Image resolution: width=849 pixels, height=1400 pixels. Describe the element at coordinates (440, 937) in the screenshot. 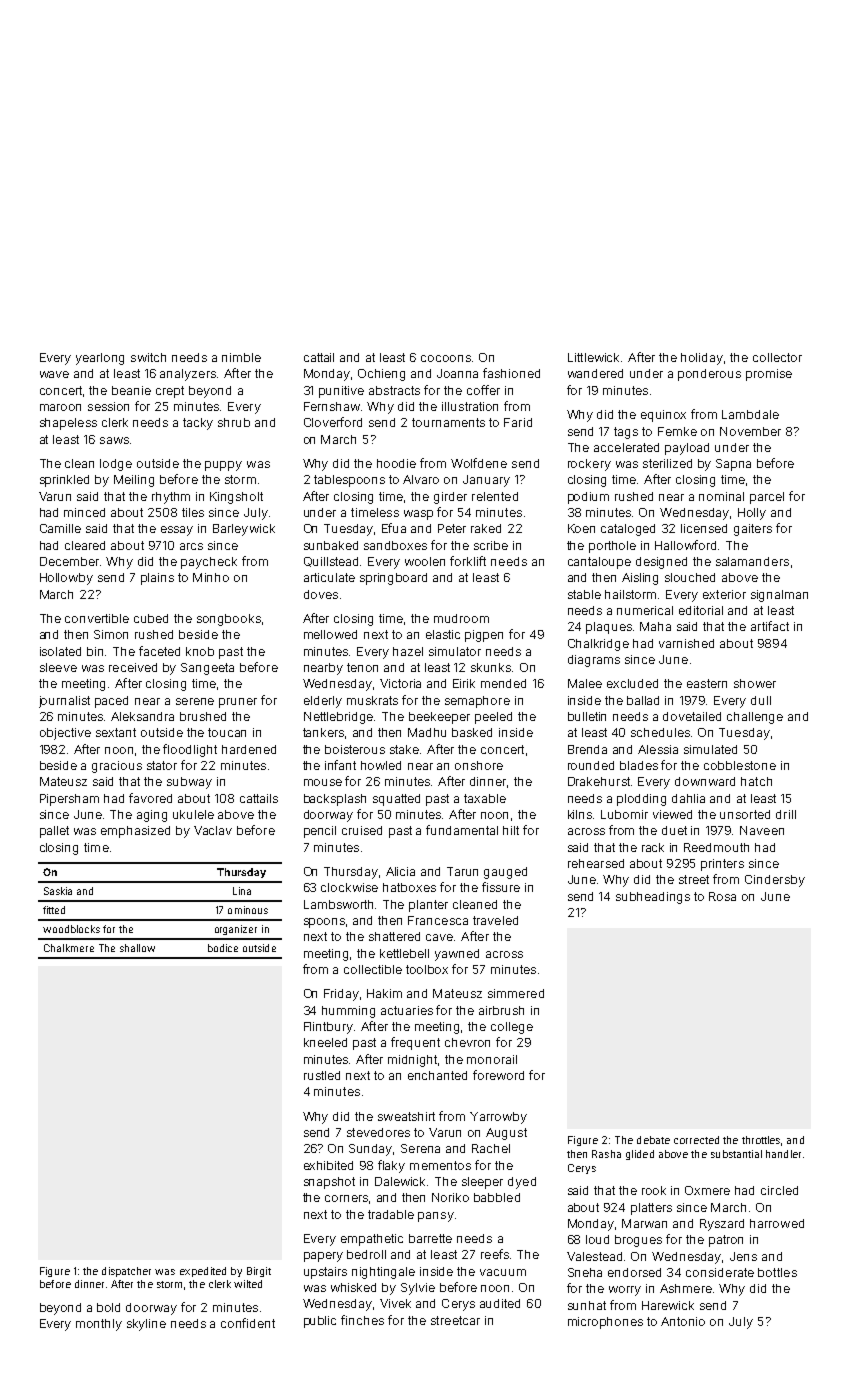

I see `cave` at that location.
